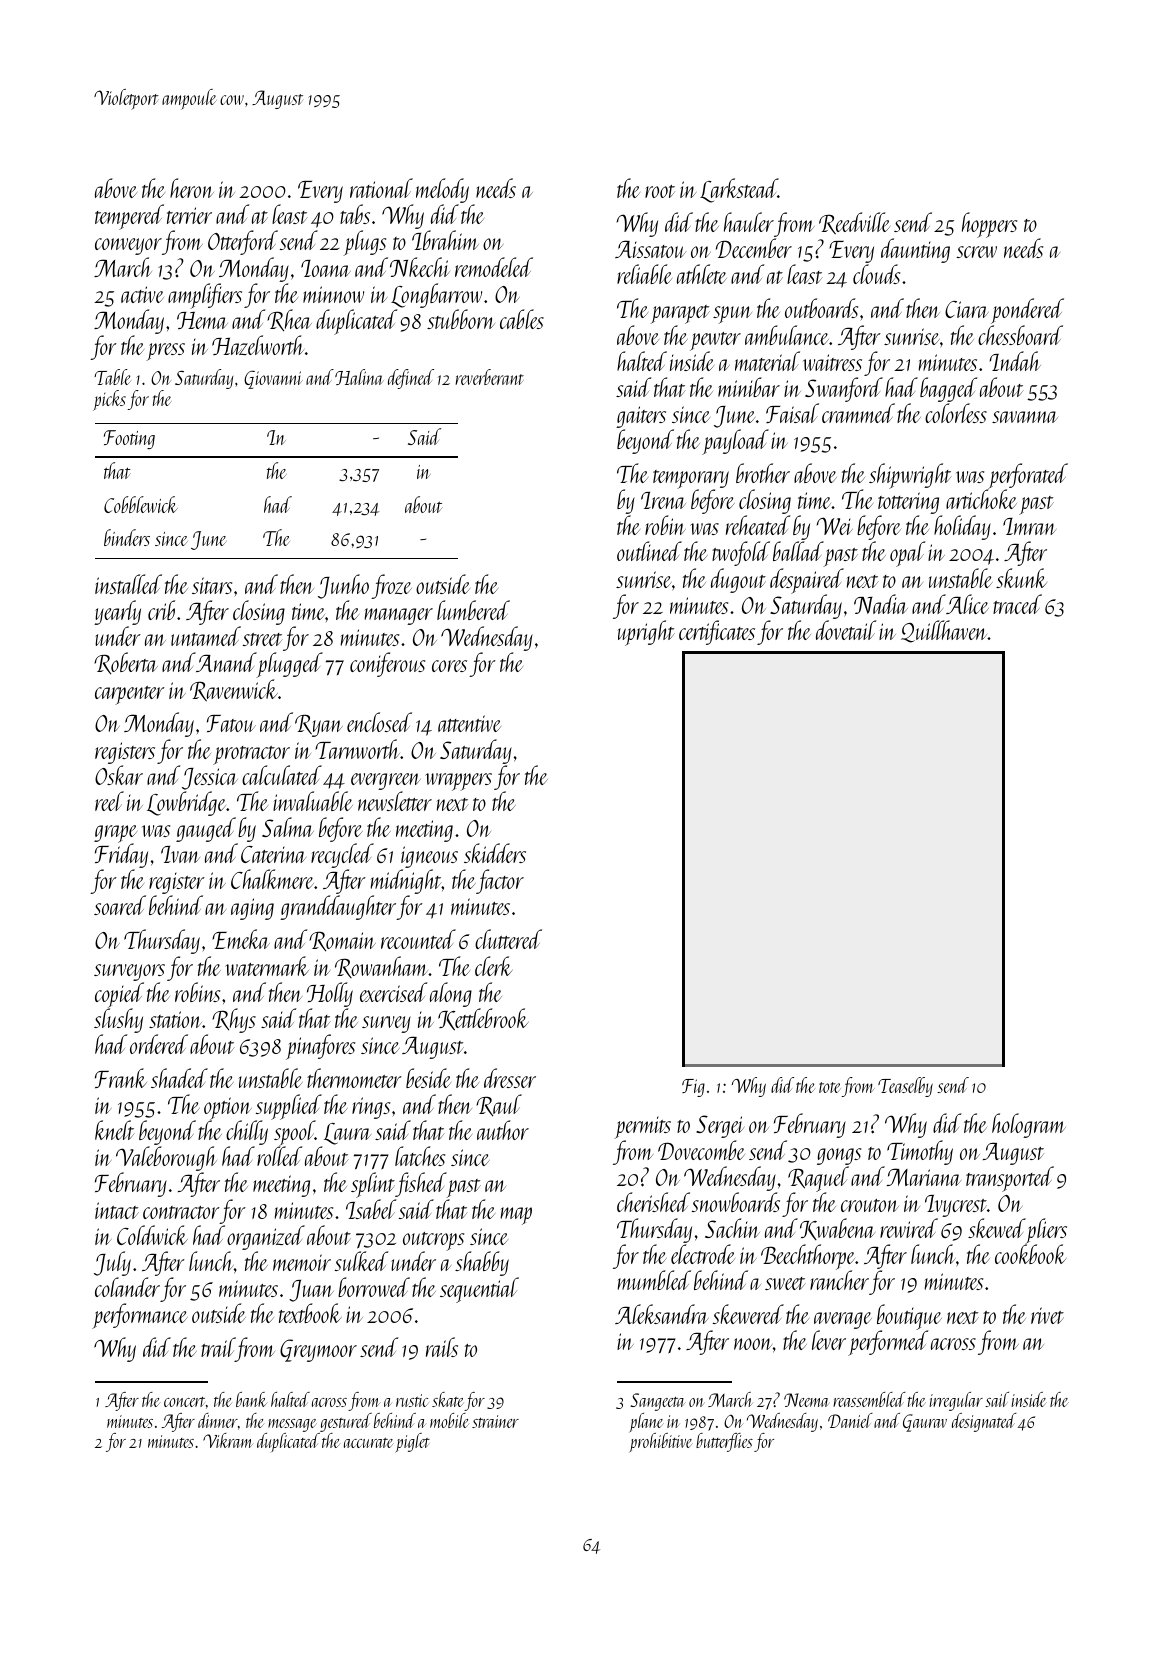  I want to click on tabs, so click(355, 214).
